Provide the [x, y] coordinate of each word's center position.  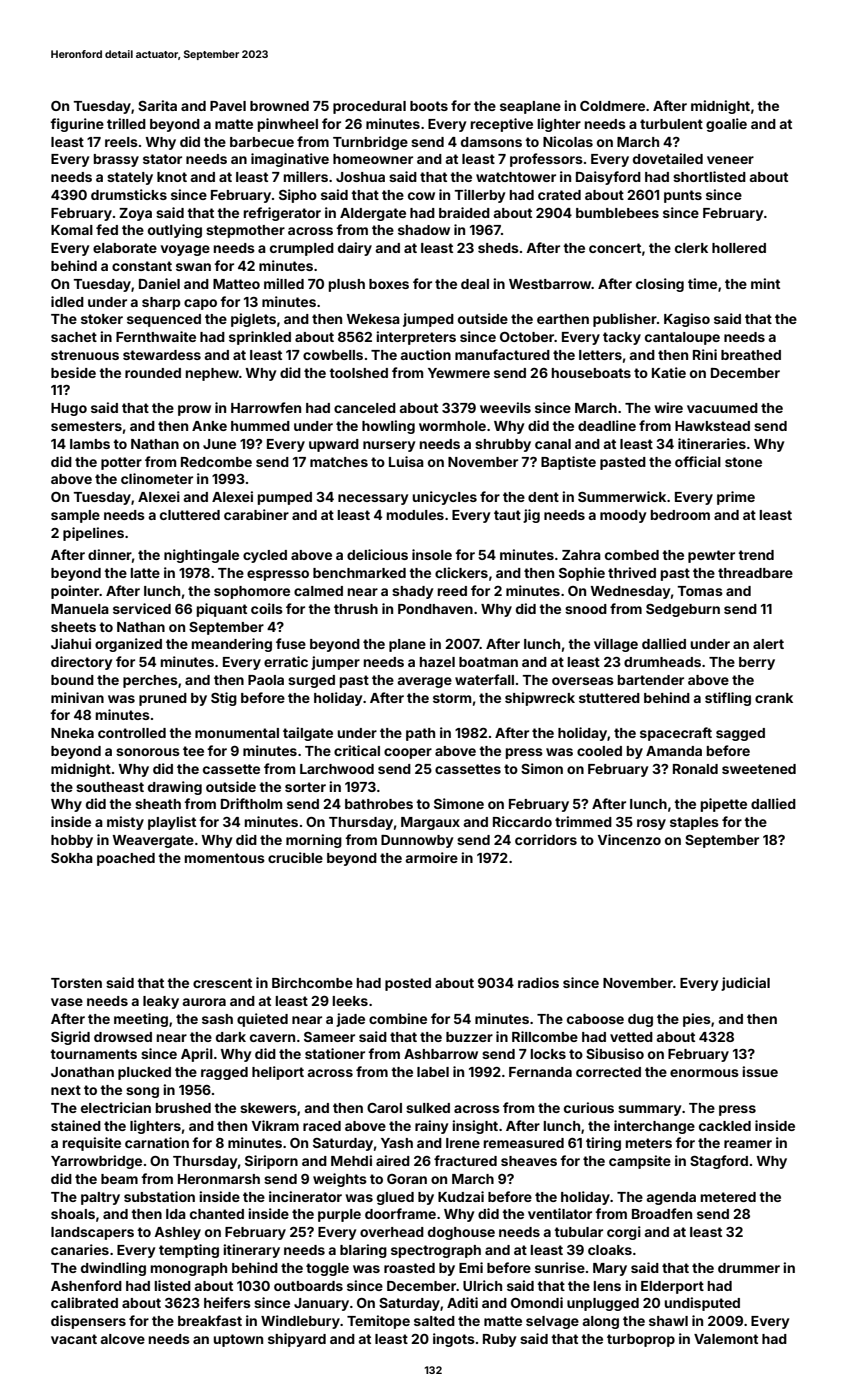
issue [760, 1071]
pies [697, 1020]
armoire [431, 857]
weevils [505, 407]
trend [756, 555]
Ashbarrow [441, 1054]
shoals [73, 1214]
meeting [141, 1020]
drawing [175, 788]
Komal [72, 230]
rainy [431, 1127]
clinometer [157, 478]
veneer [730, 160]
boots [429, 106]
